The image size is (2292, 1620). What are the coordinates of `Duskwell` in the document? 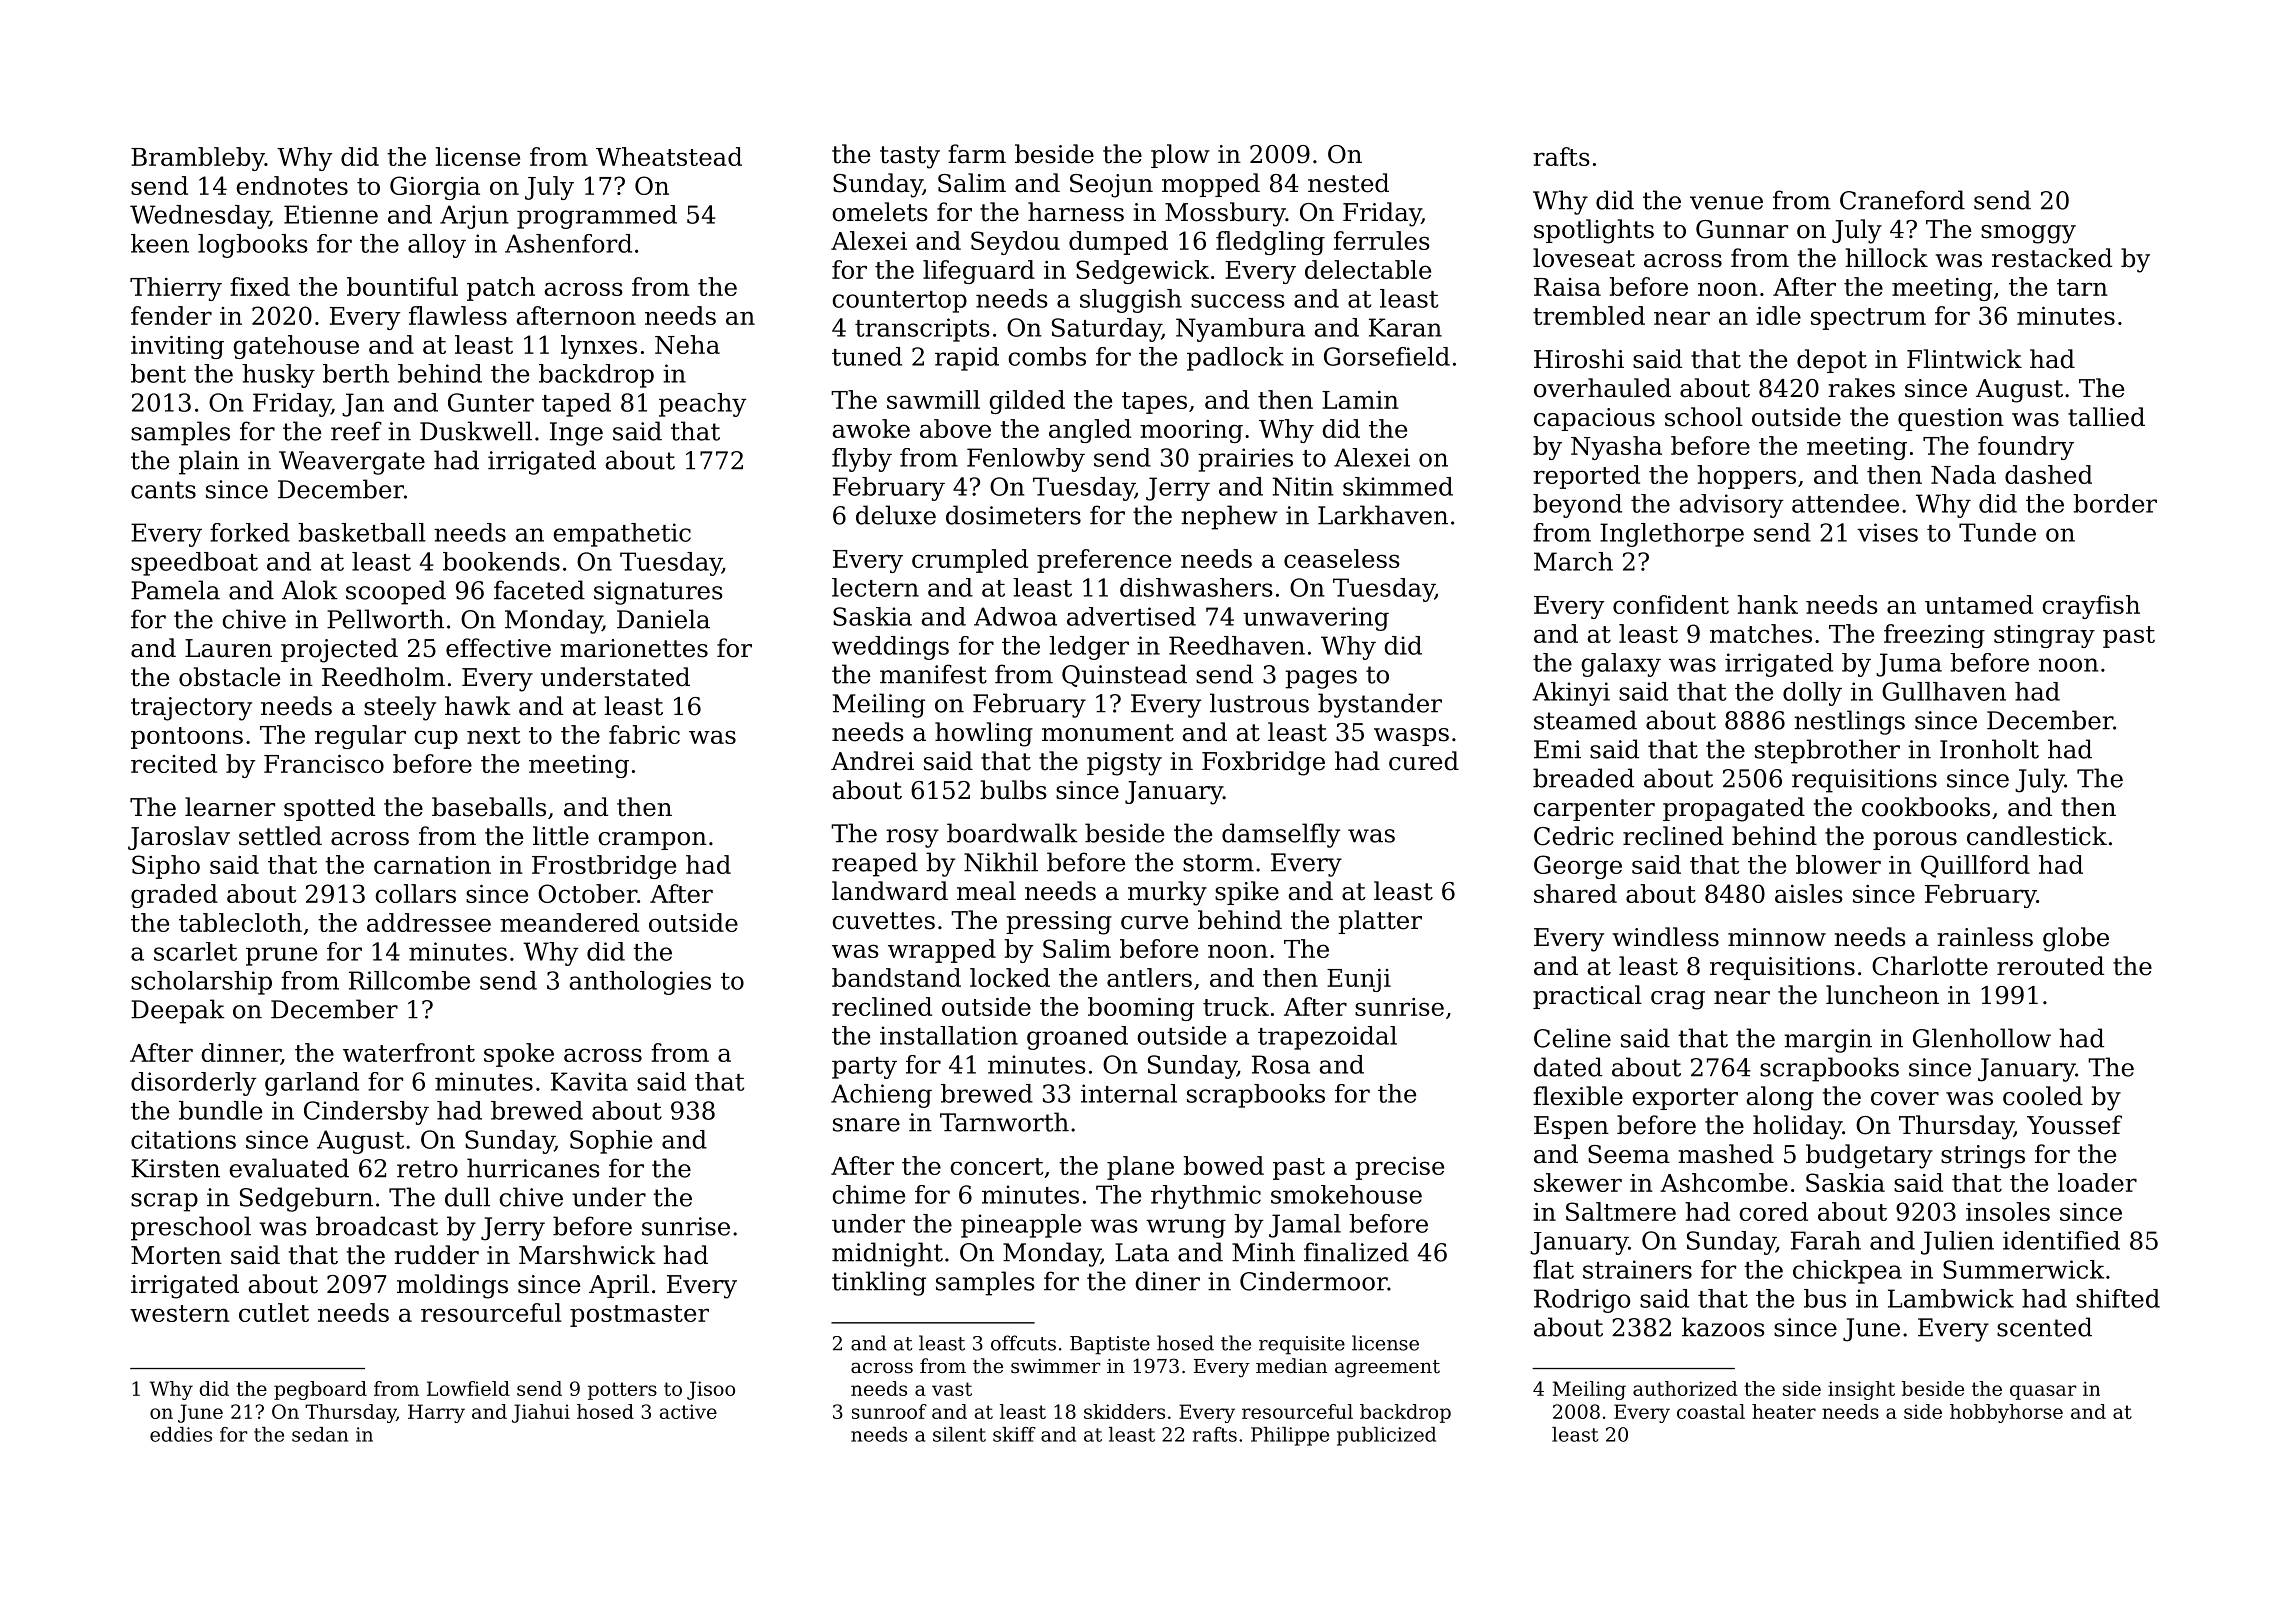 It's located at (476, 431).
